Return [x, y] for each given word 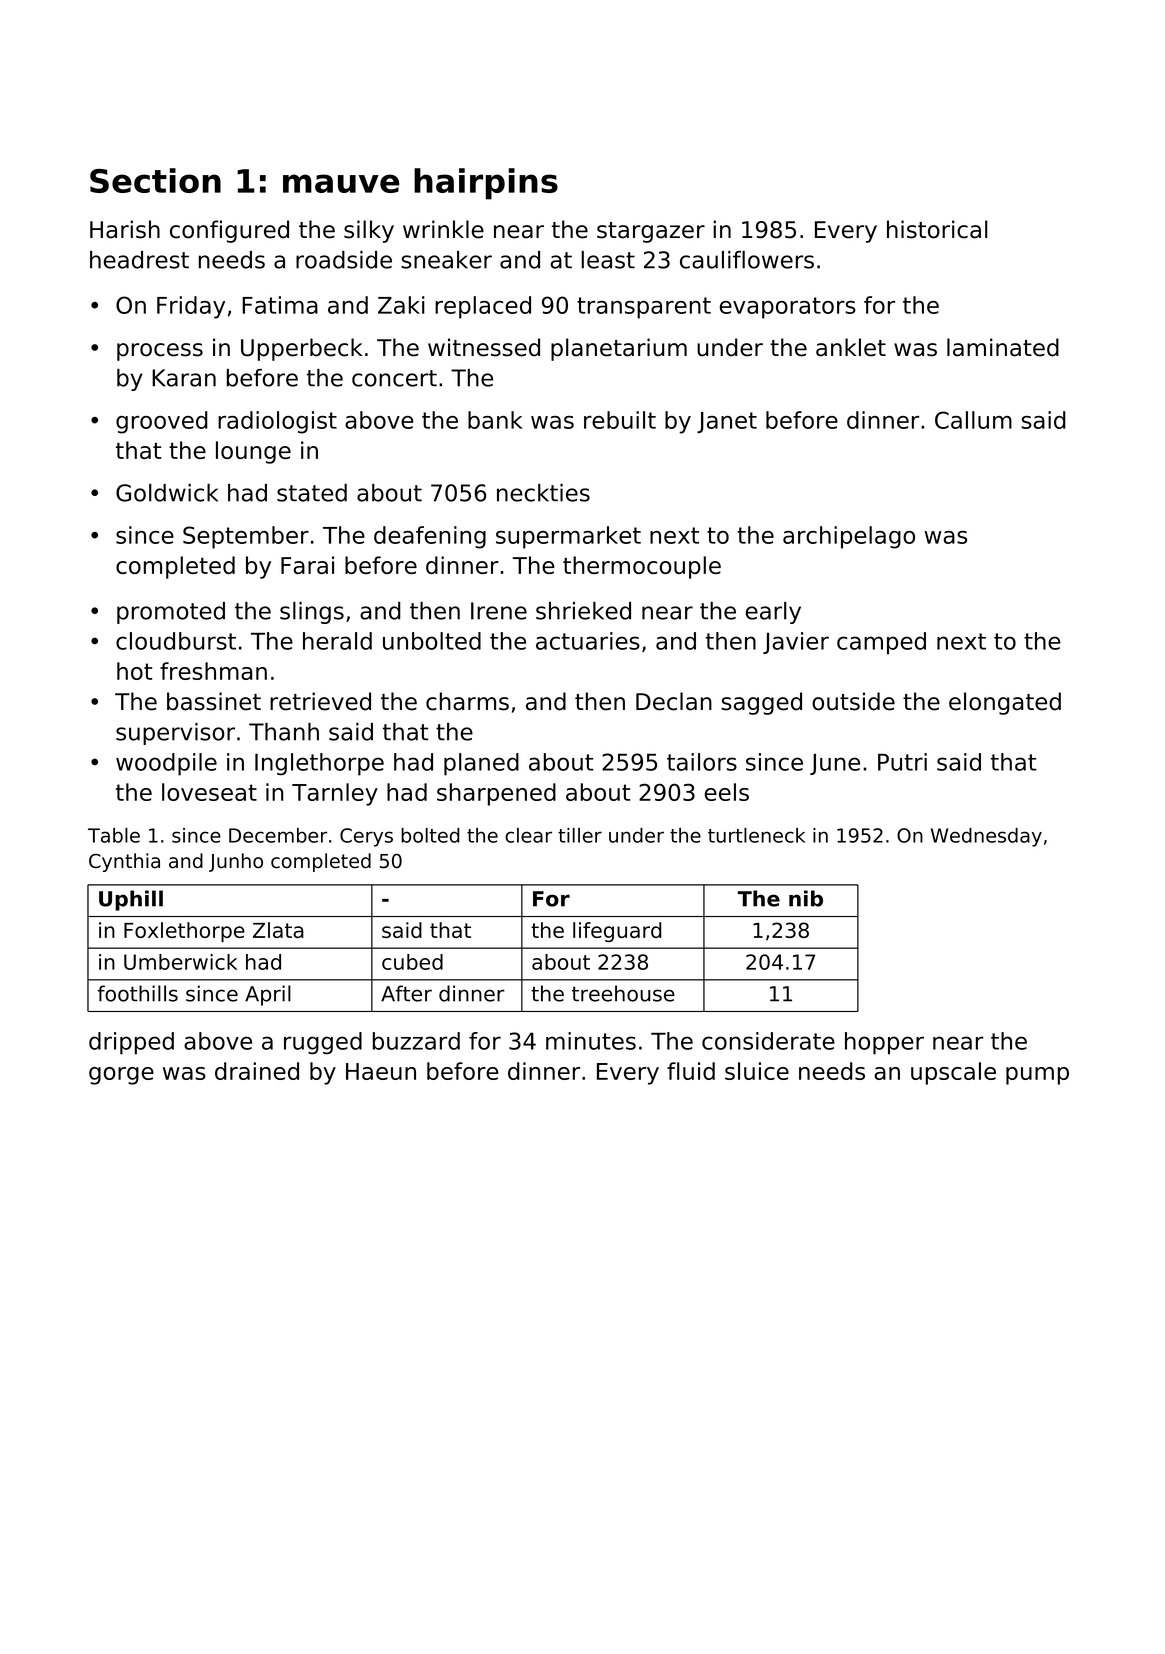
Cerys [366, 837]
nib [806, 898]
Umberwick [180, 962]
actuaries [588, 641]
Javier [796, 643]
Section [155, 180]
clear [528, 835]
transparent [644, 308]
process [160, 352]
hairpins [486, 184]
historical [937, 229]
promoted [171, 613]
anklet [851, 347]
